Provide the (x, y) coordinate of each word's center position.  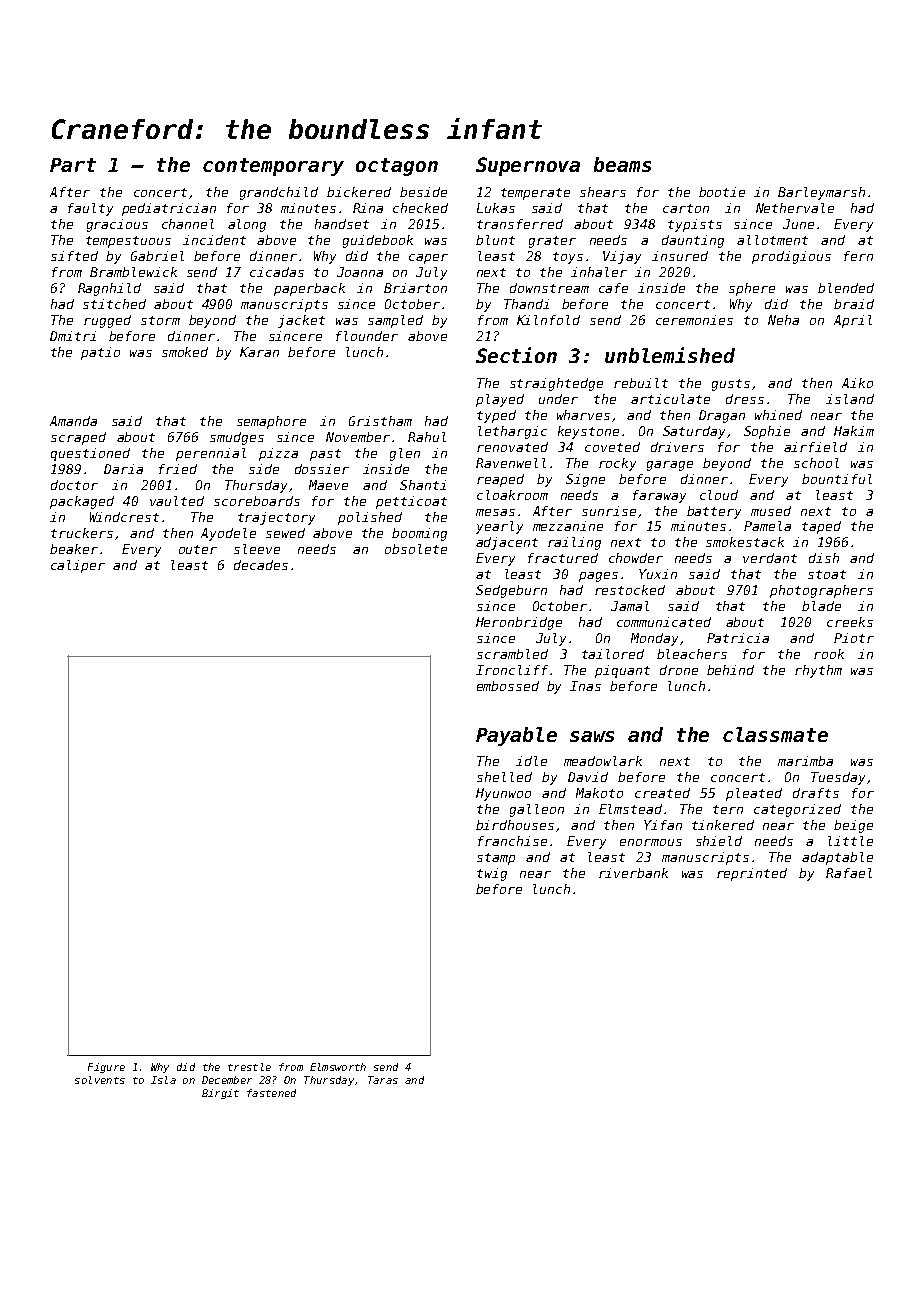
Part (73, 165)
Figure (106, 1068)
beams (622, 164)
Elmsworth (338, 1067)
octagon (397, 167)
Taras (383, 1080)
